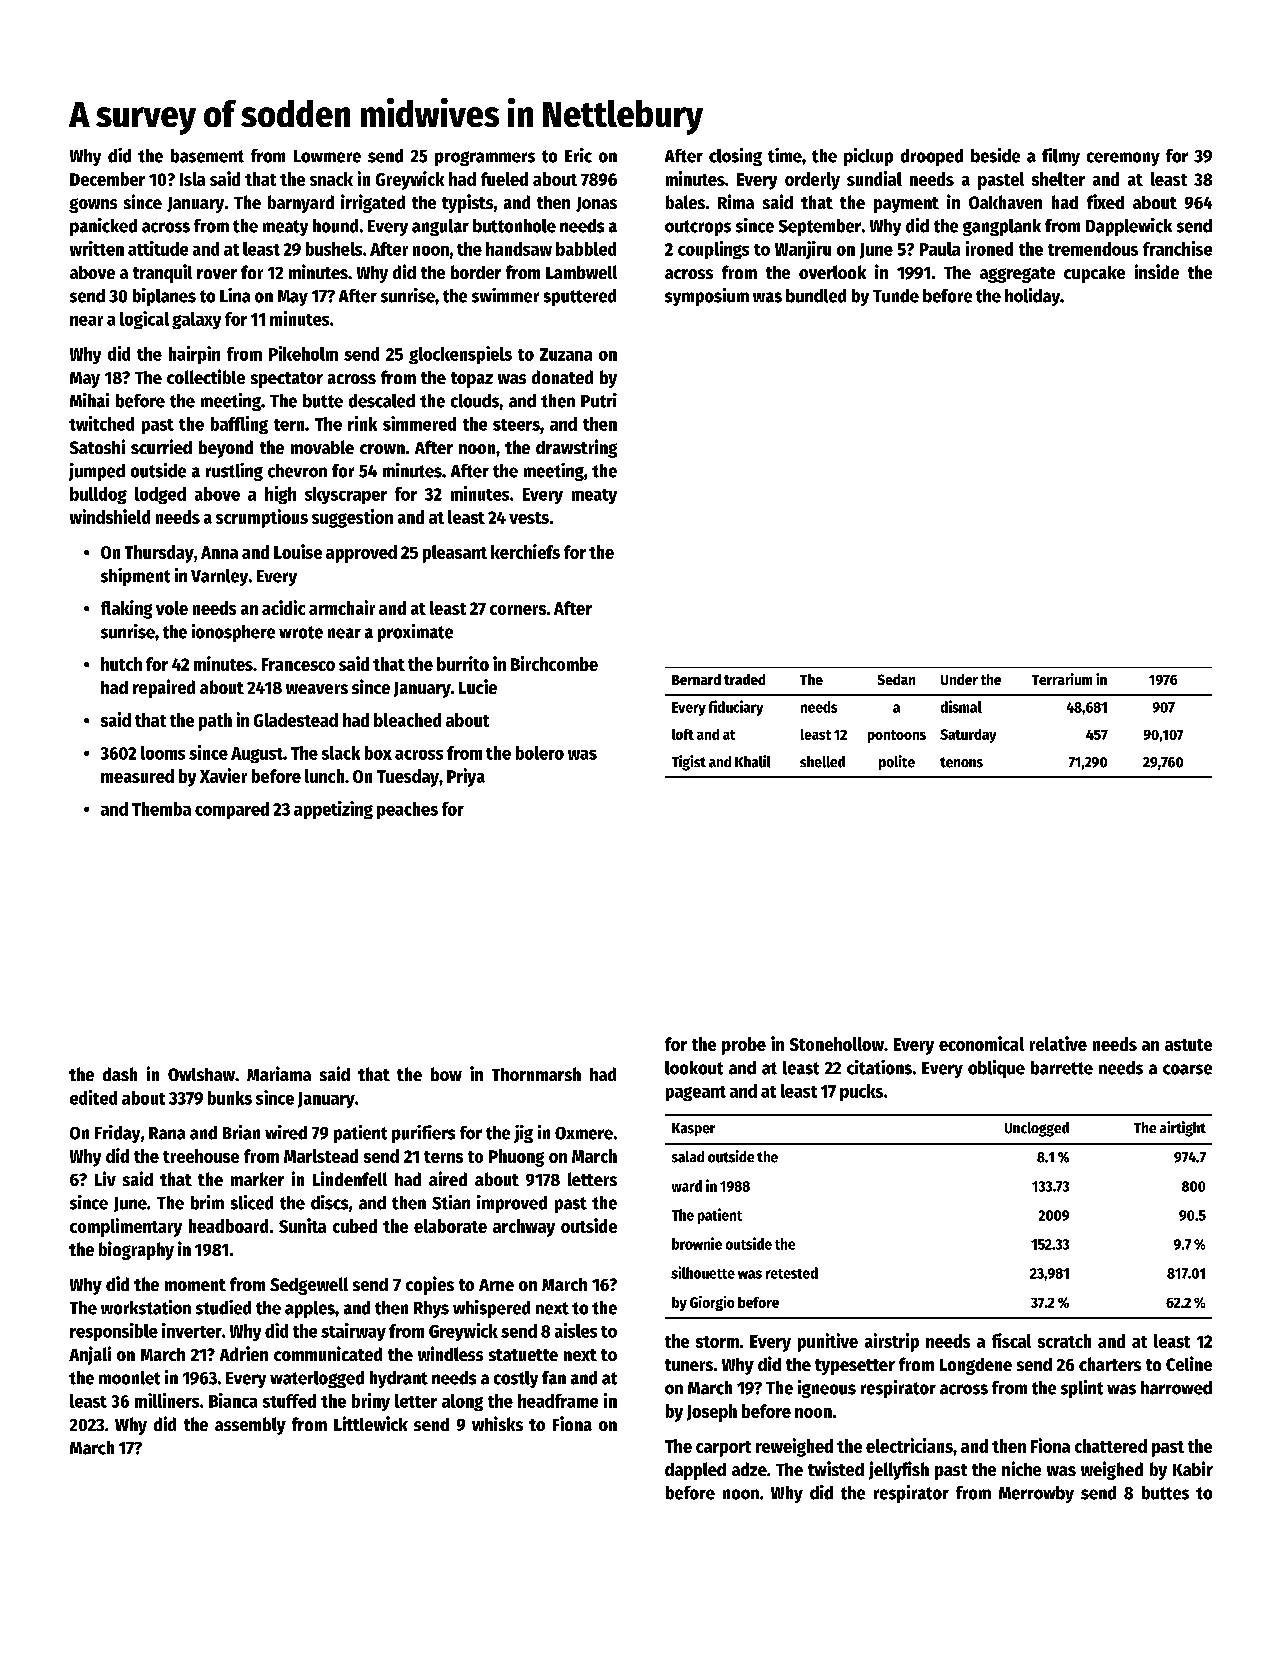 This document has height=1659, width=1282. Describe the element at coordinates (695, 1471) in the document. I see `dappled` at that location.
